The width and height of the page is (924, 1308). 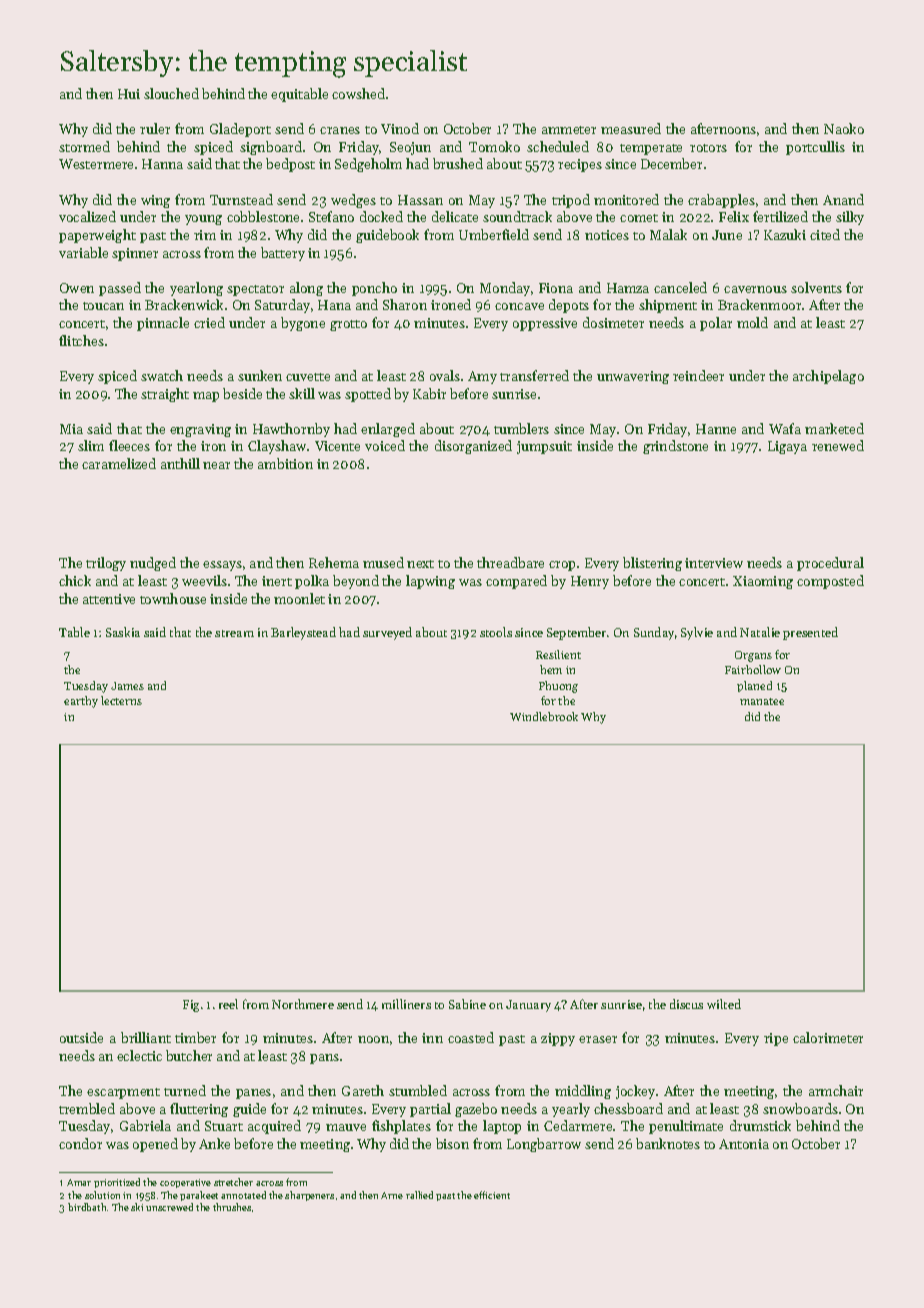 I want to click on ammeter, so click(x=569, y=130).
